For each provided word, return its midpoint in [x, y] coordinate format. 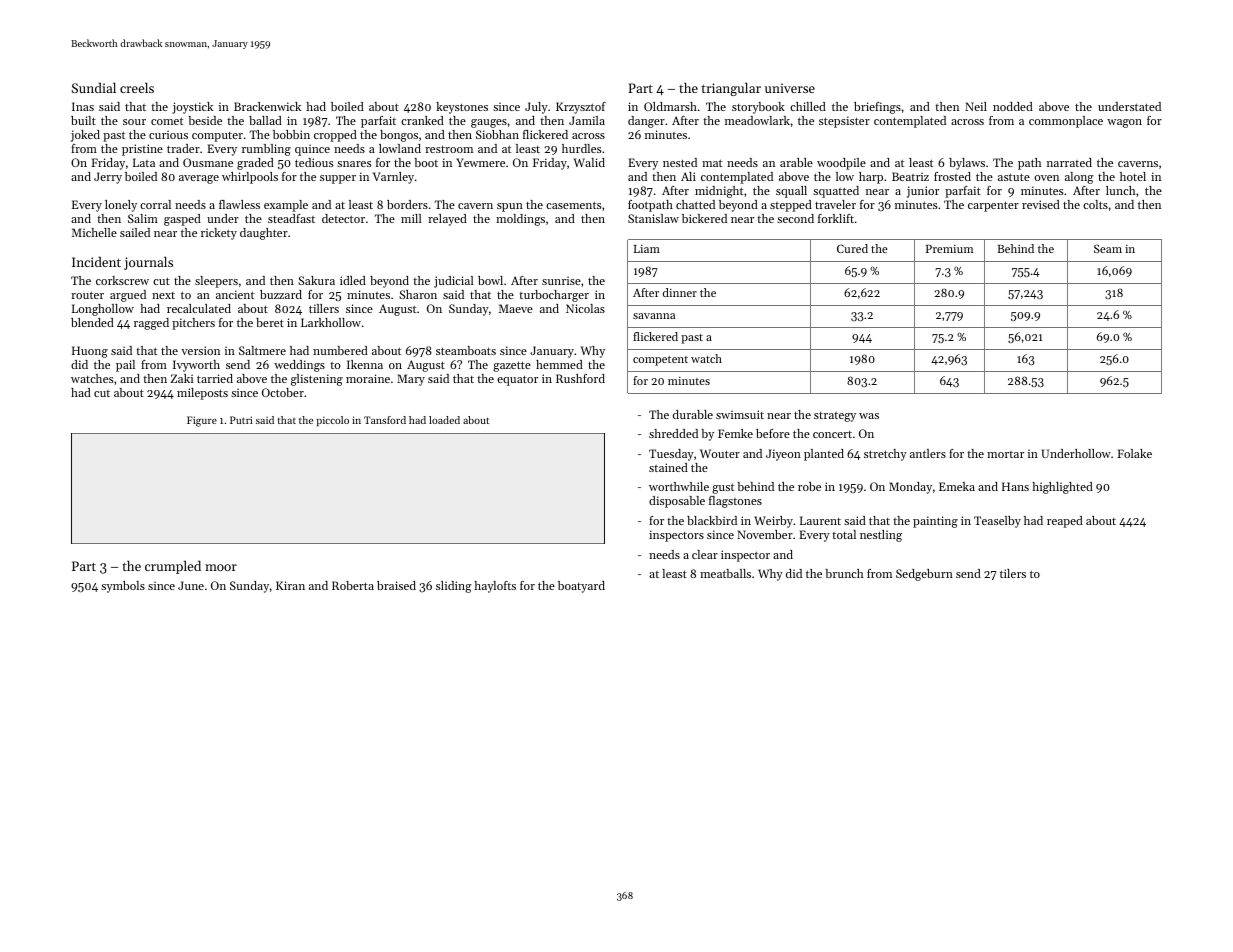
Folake [1134, 453]
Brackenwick [267, 106]
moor [221, 567]
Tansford [385, 420]
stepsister [844, 122]
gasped [182, 220]
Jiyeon [783, 455]
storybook [758, 108]
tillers [324, 308]
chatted [695, 204]
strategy [835, 417]
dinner [680, 292]
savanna [654, 316]
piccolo [332, 421]
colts [1095, 204]
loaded [444, 420]
